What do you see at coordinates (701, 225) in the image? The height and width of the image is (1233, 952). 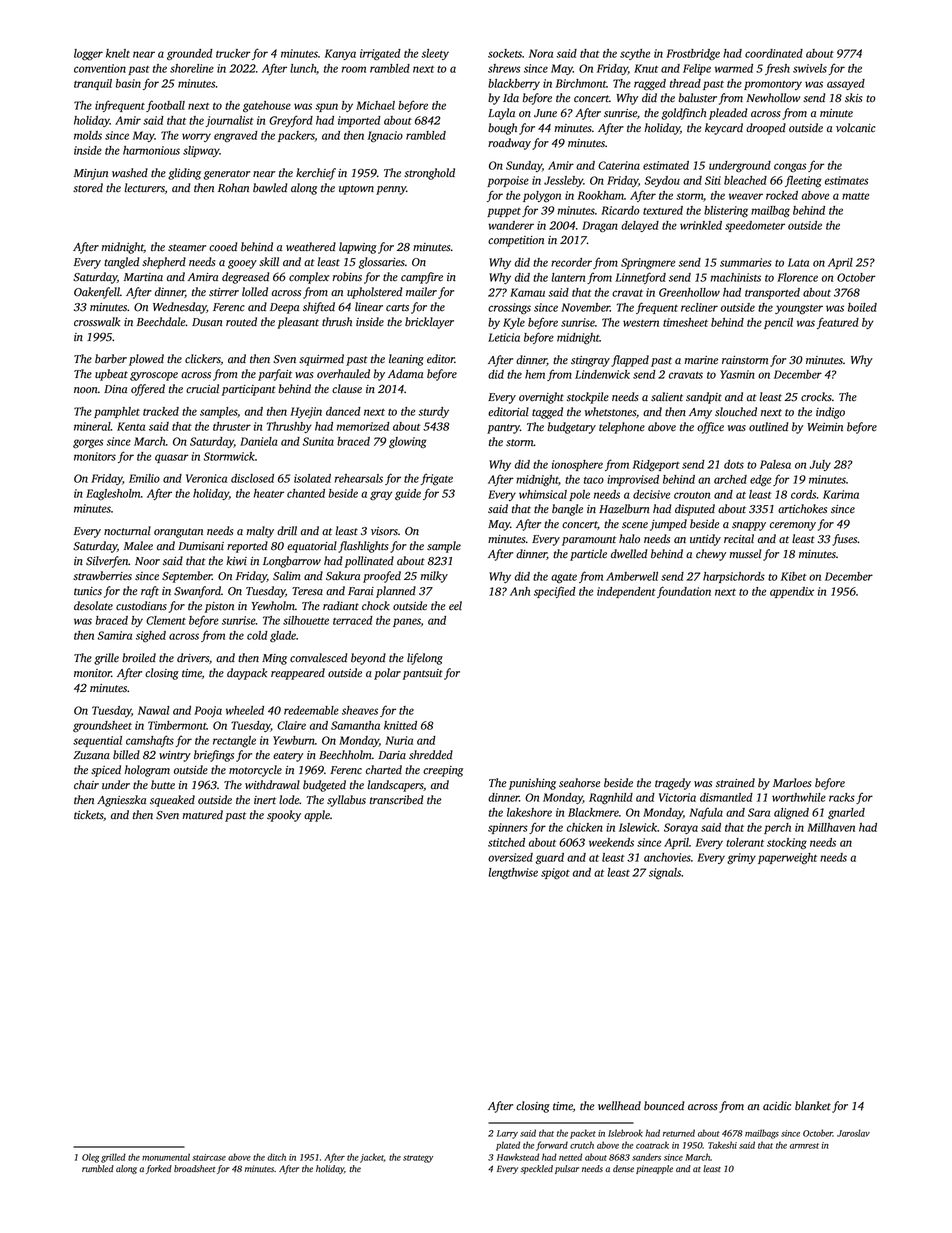 I see `wrinkled` at bounding box center [701, 225].
